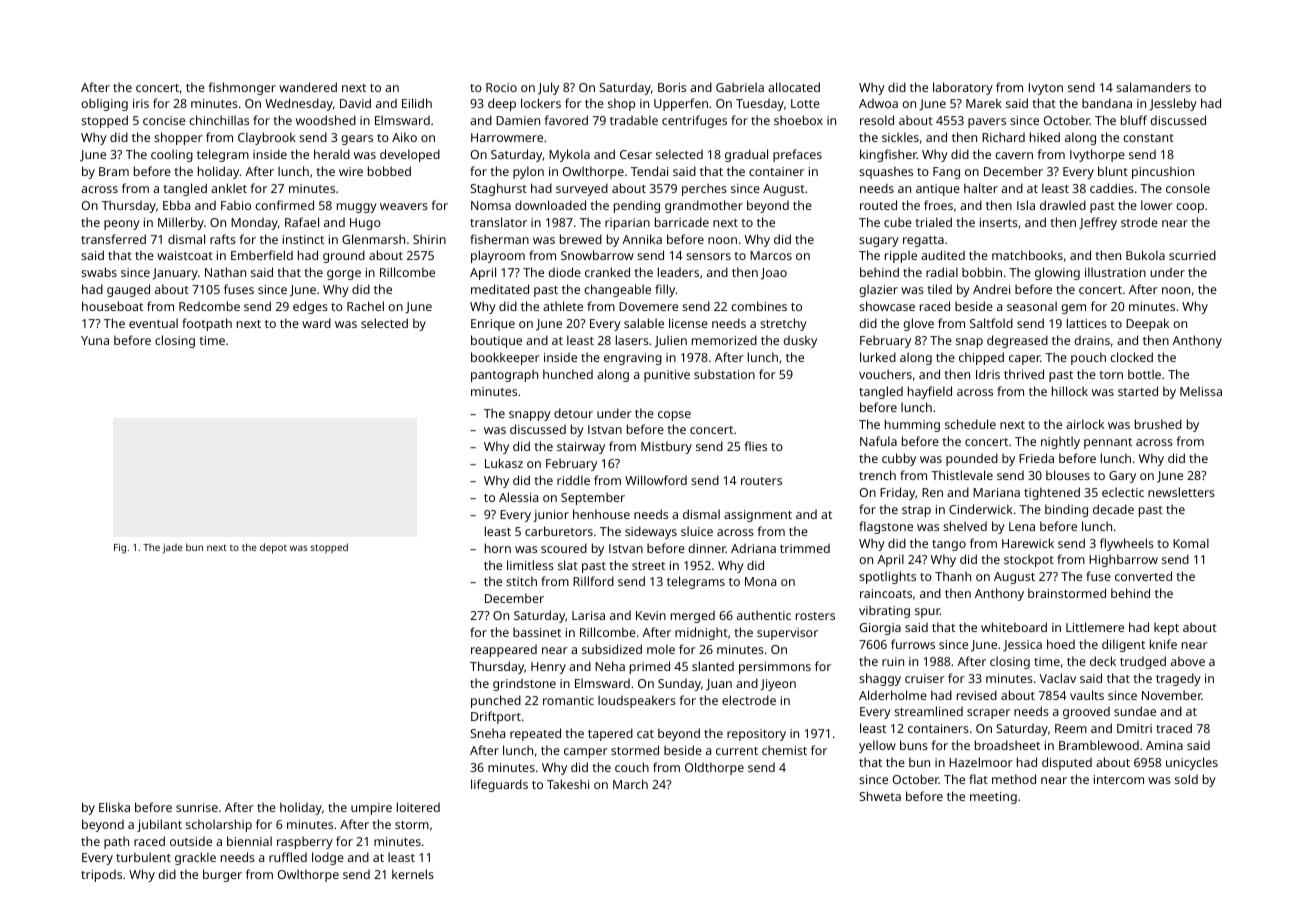 Image resolution: width=1308 pixels, height=924 pixels. What do you see at coordinates (760, 581) in the image?
I see `Mona` at bounding box center [760, 581].
